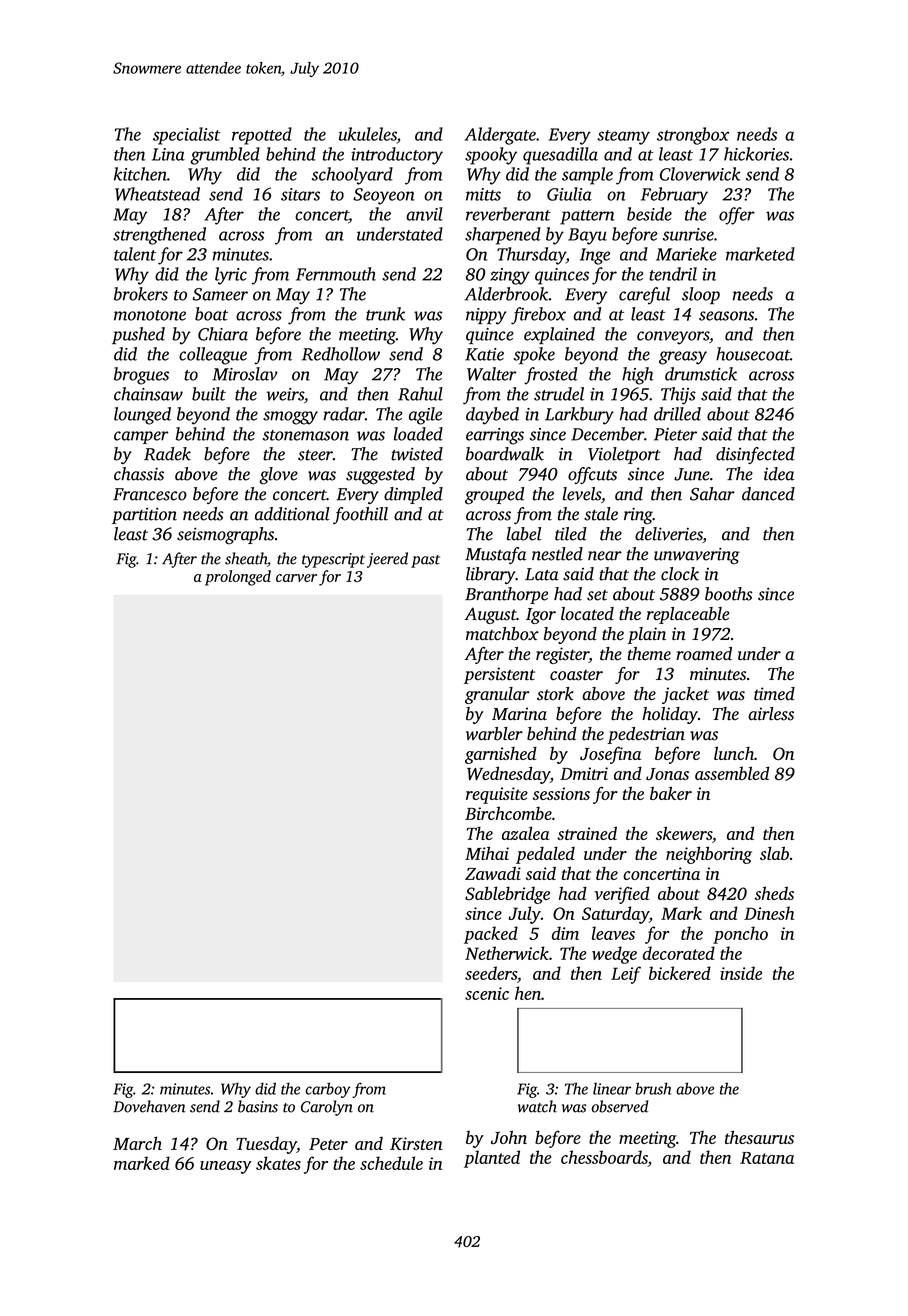 The image size is (908, 1316). I want to click on Carolyn, so click(327, 1108).
